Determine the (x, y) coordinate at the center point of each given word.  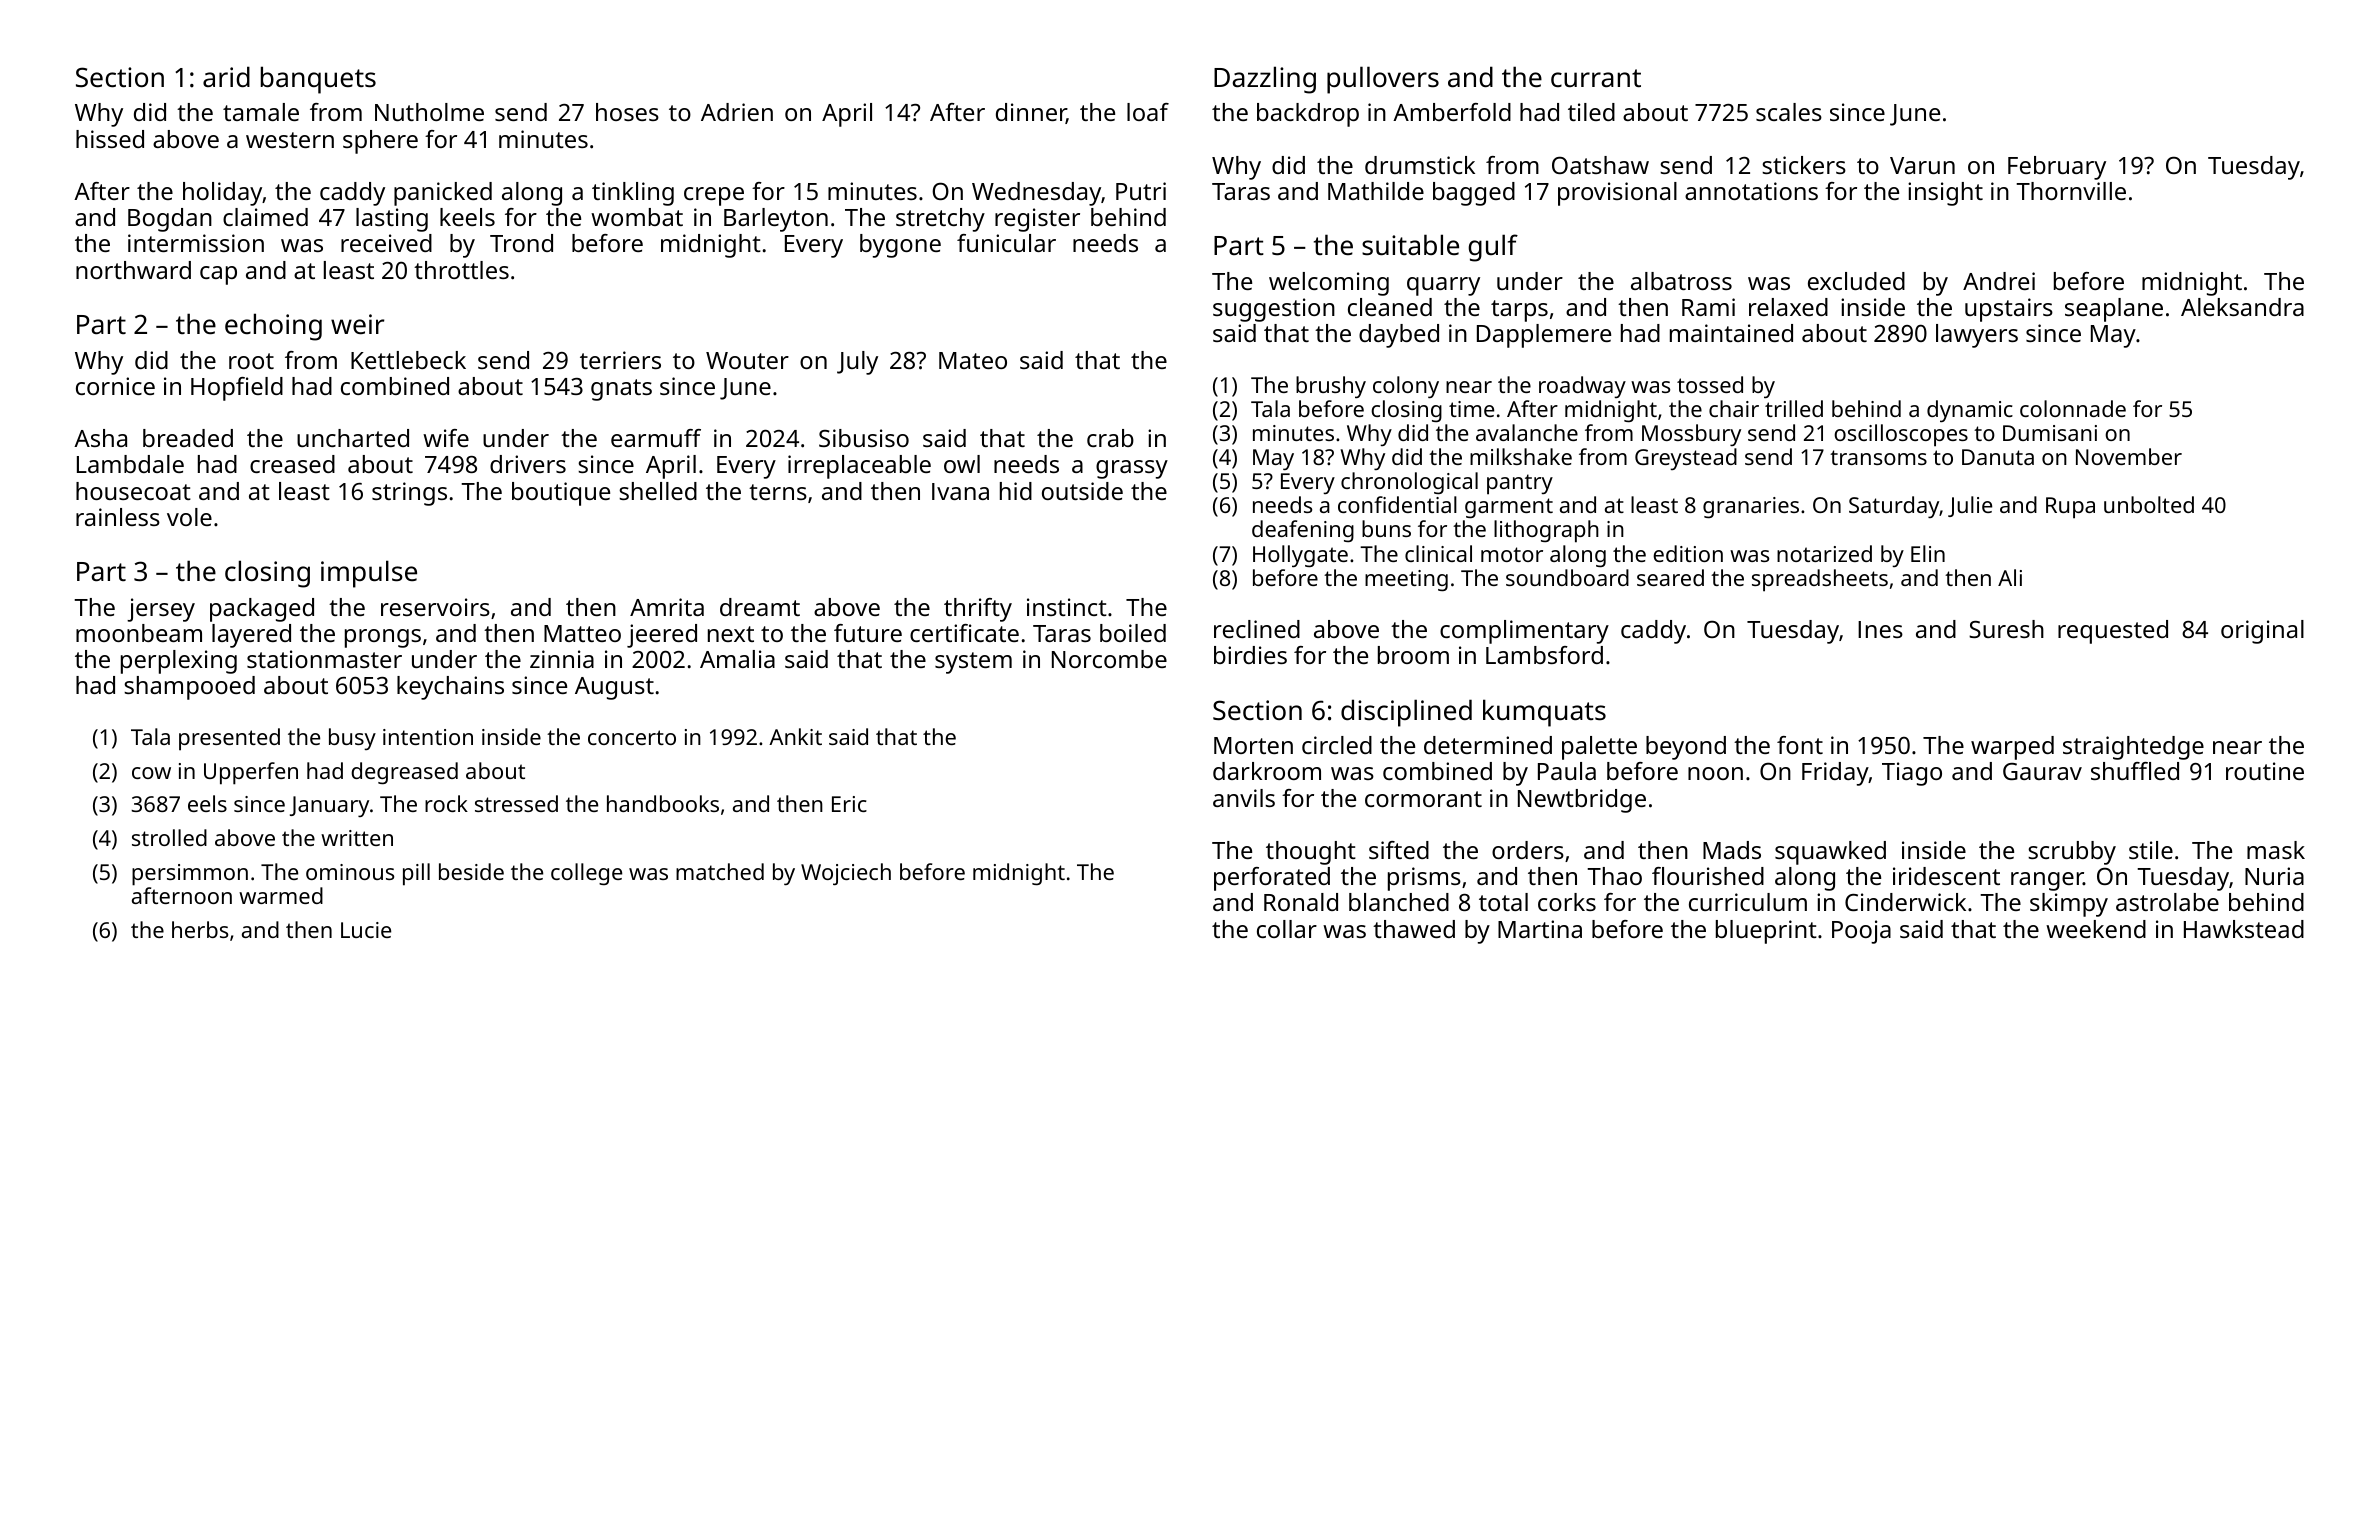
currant (1596, 78)
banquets (318, 80)
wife (446, 438)
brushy (1331, 387)
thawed (1414, 929)
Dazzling (1265, 80)
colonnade (2073, 408)
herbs (200, 929)
